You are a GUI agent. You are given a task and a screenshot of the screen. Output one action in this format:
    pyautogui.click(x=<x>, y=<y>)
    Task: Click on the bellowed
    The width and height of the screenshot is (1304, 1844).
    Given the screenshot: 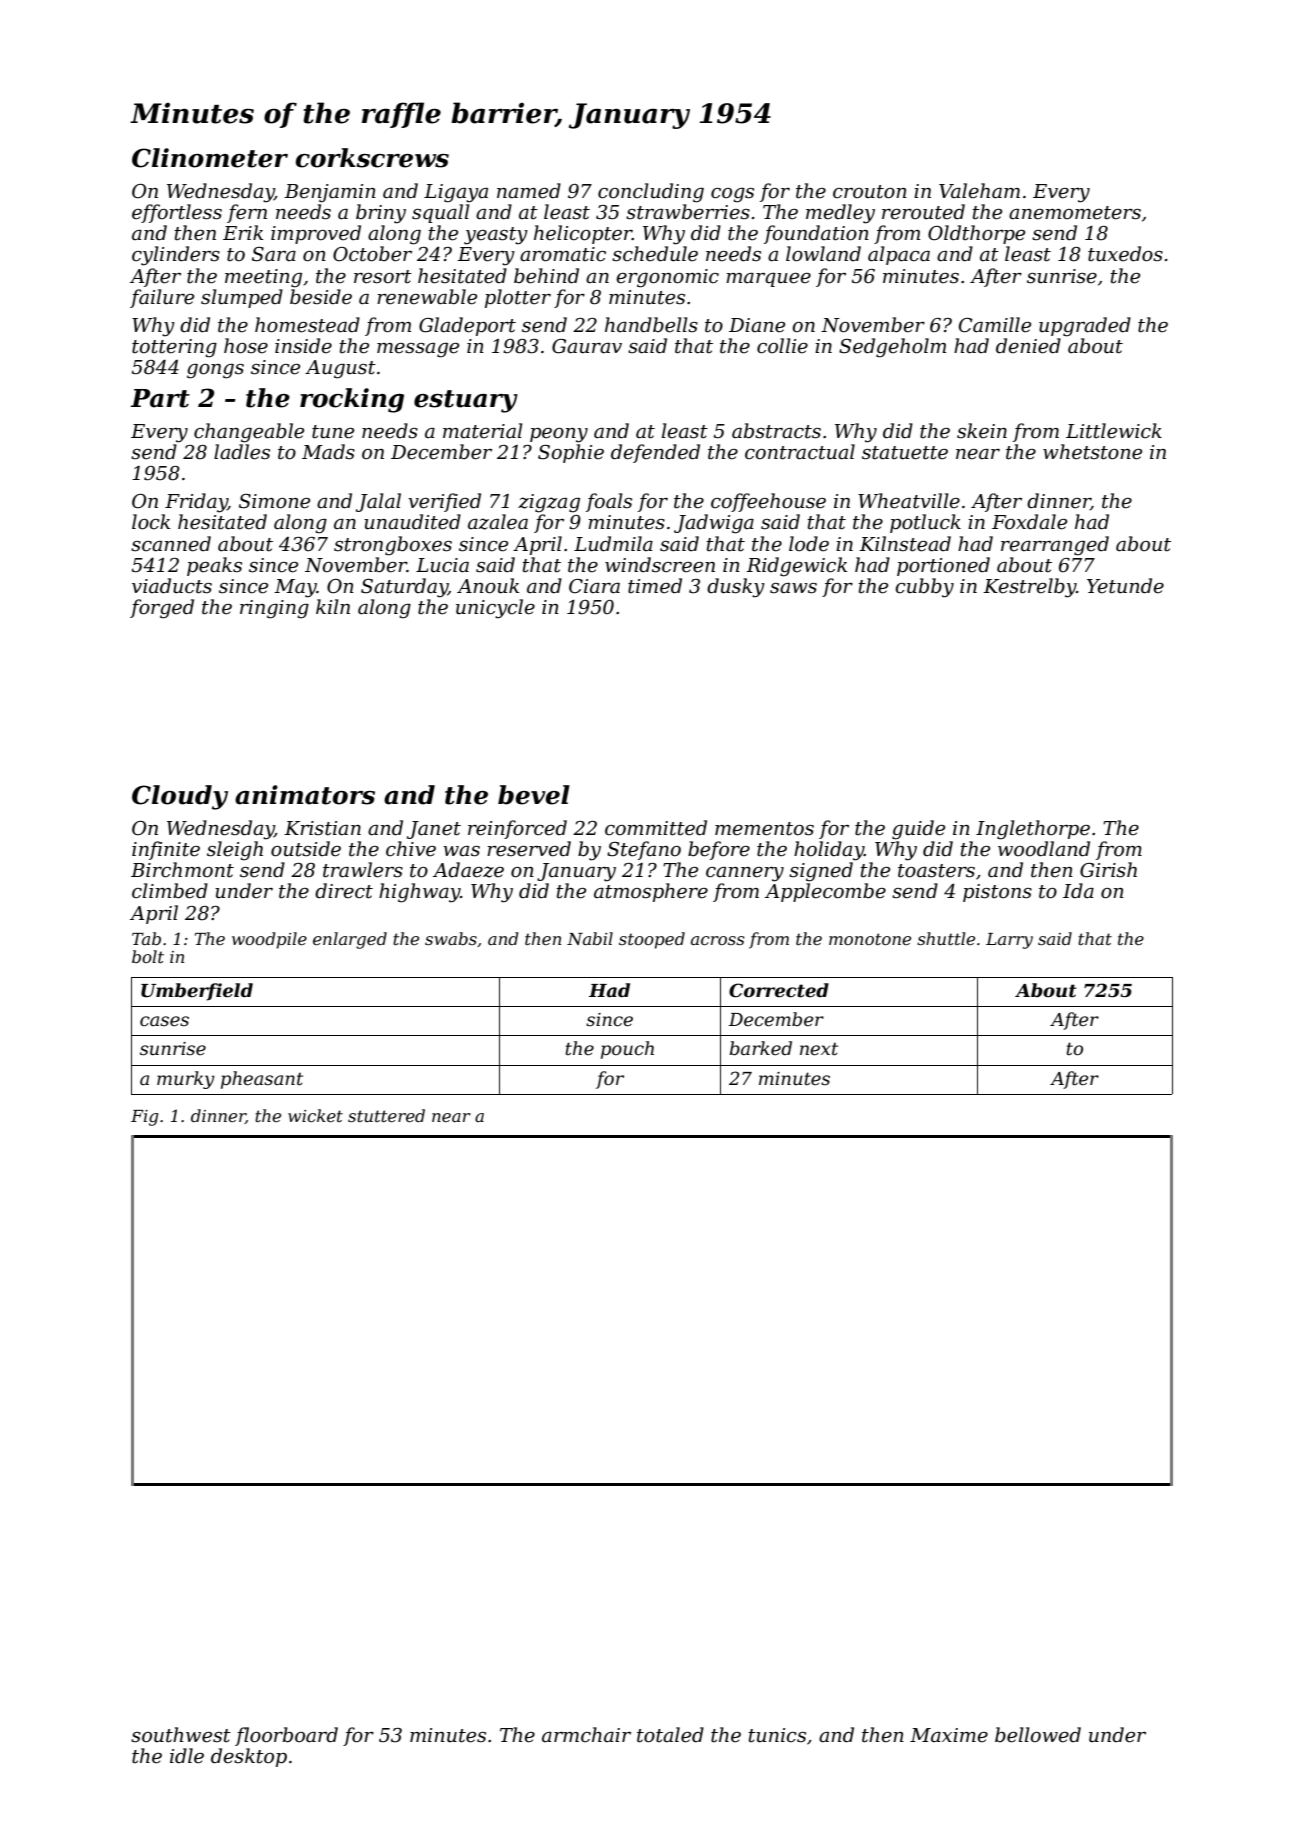 What is the action you would take?
    pyautogui.click(x=1038, y=1735)
